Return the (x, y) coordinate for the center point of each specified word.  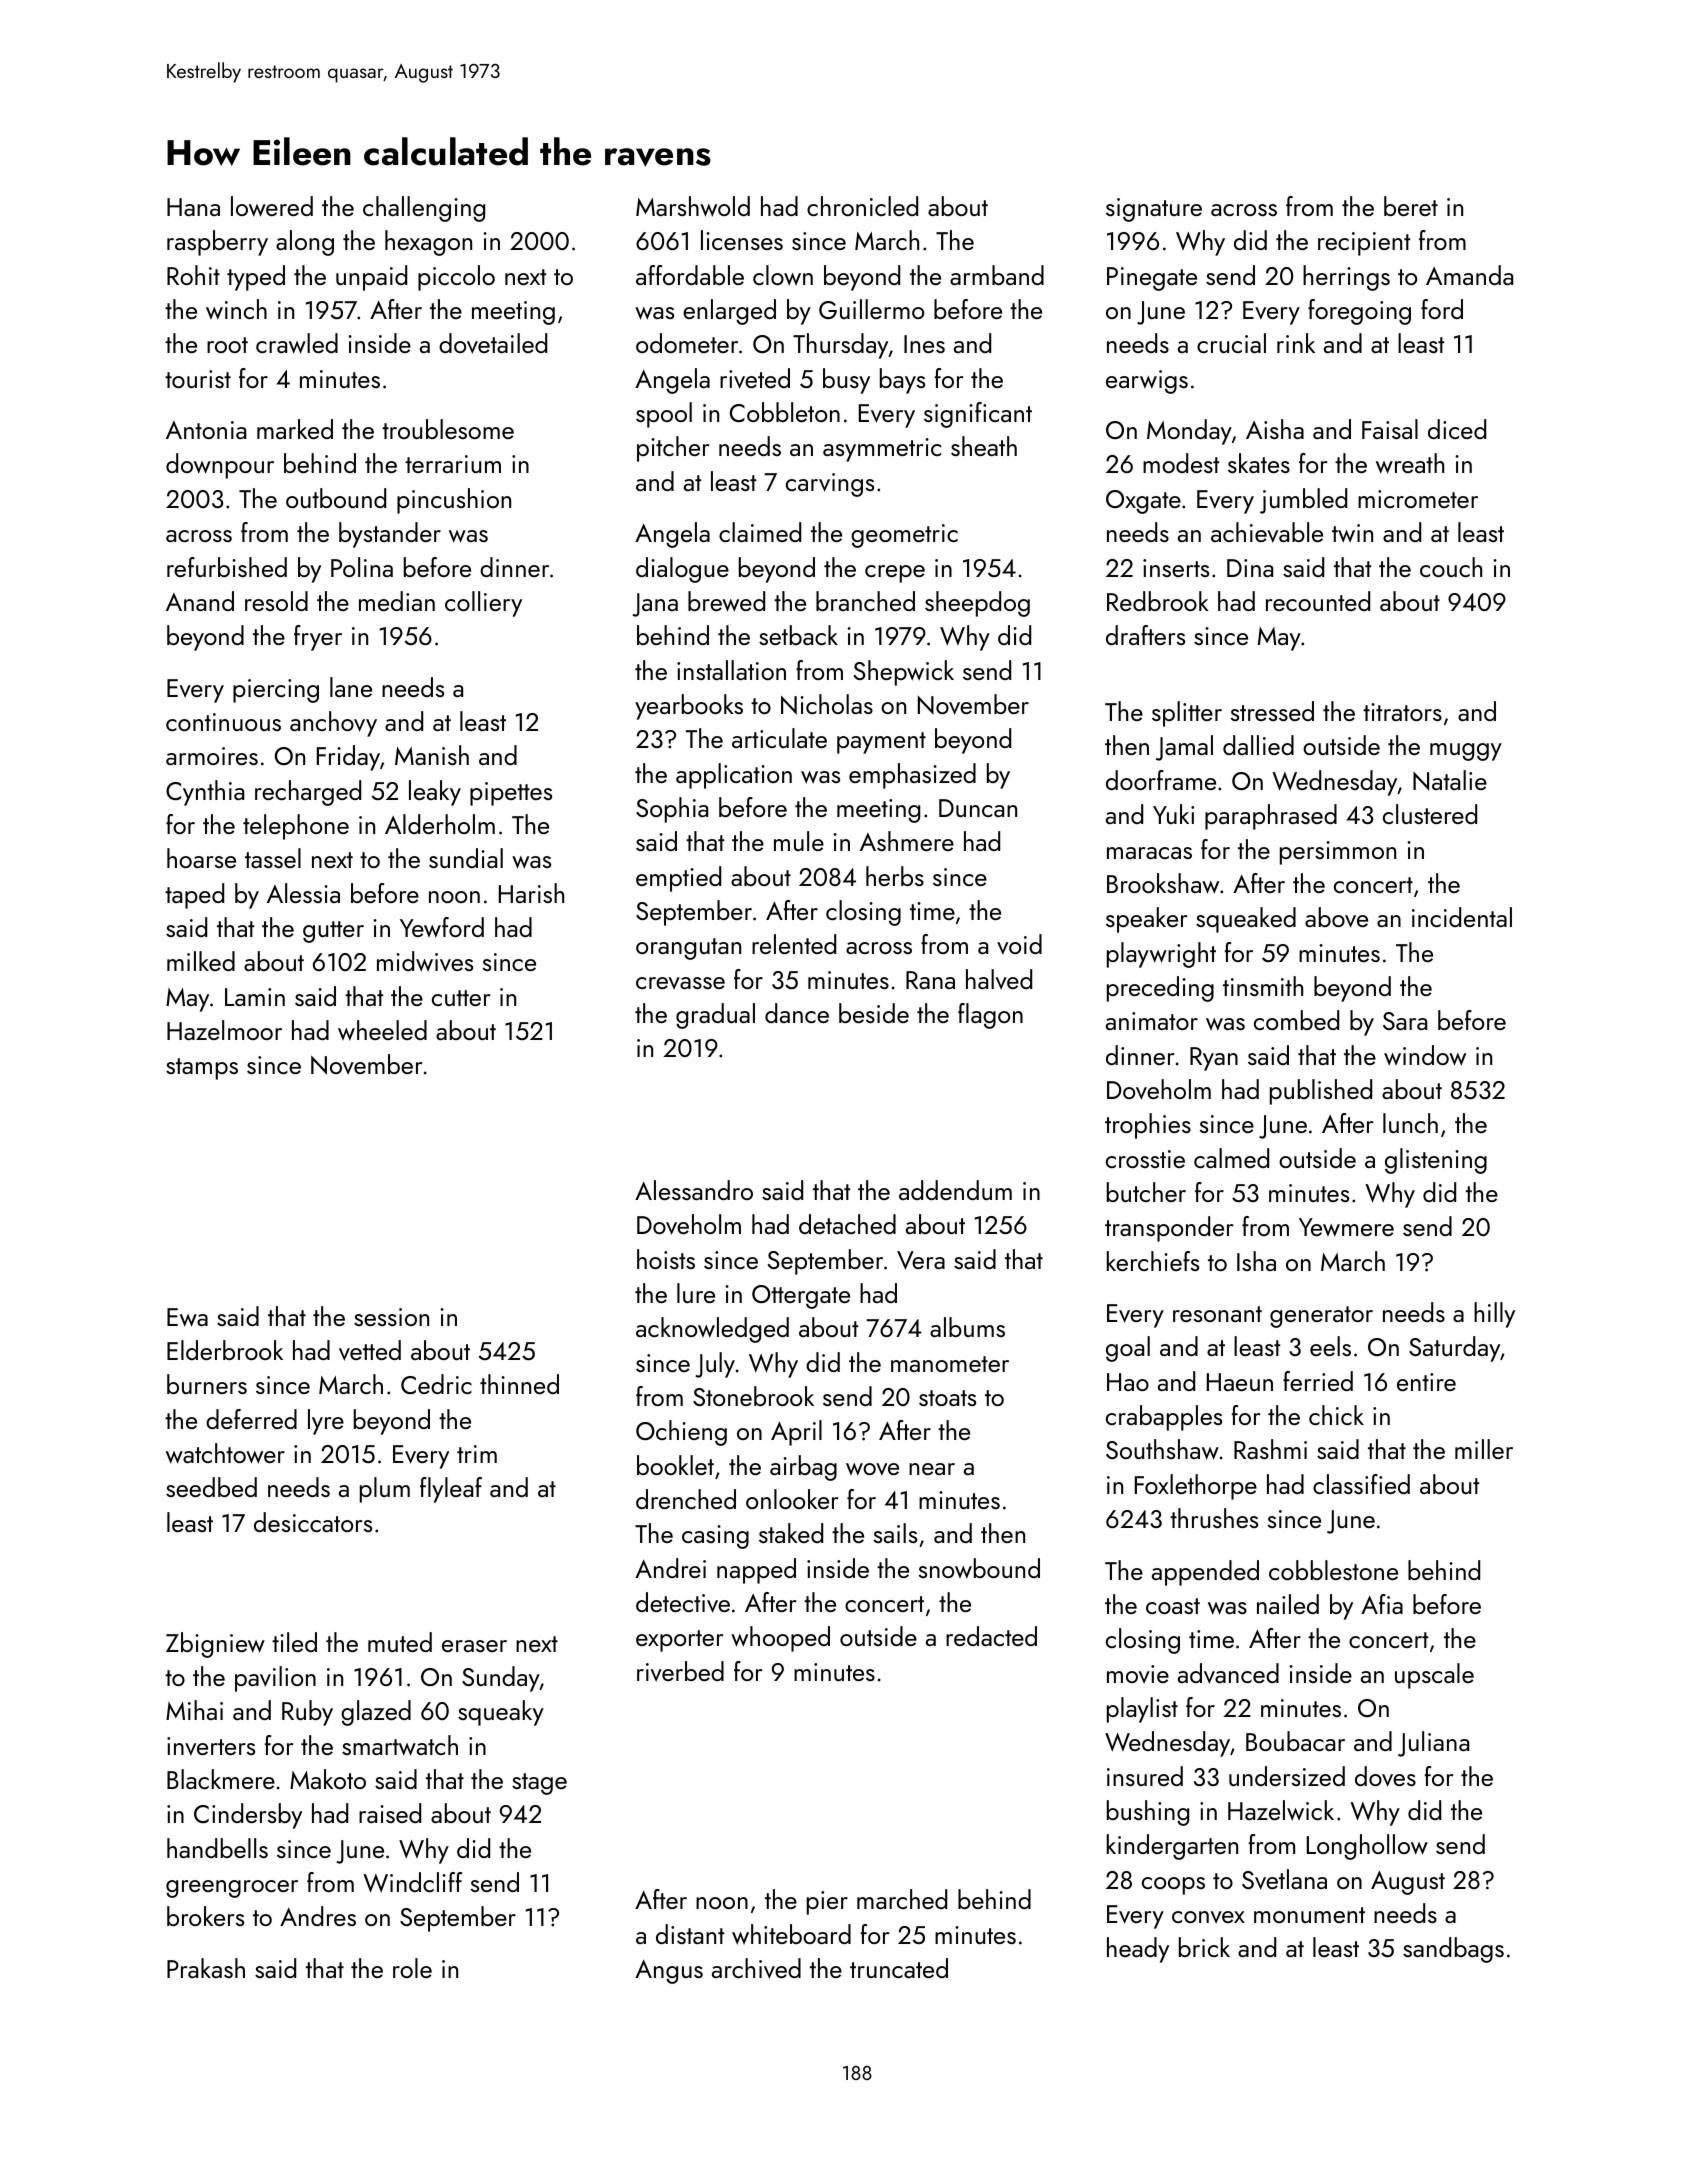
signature (1154, 210)
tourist (198, 379)
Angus (669, 1972)
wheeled (382, 1030)
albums (967, 1327)
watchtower (225, 1453)
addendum (955, 1190)
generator (1321, 1317)
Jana (655, 605)
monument (1309, 1915)
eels (1330, 1346)
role (412, 1968)
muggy (1466, 752)
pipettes (511, 794)
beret (1411, 206)
